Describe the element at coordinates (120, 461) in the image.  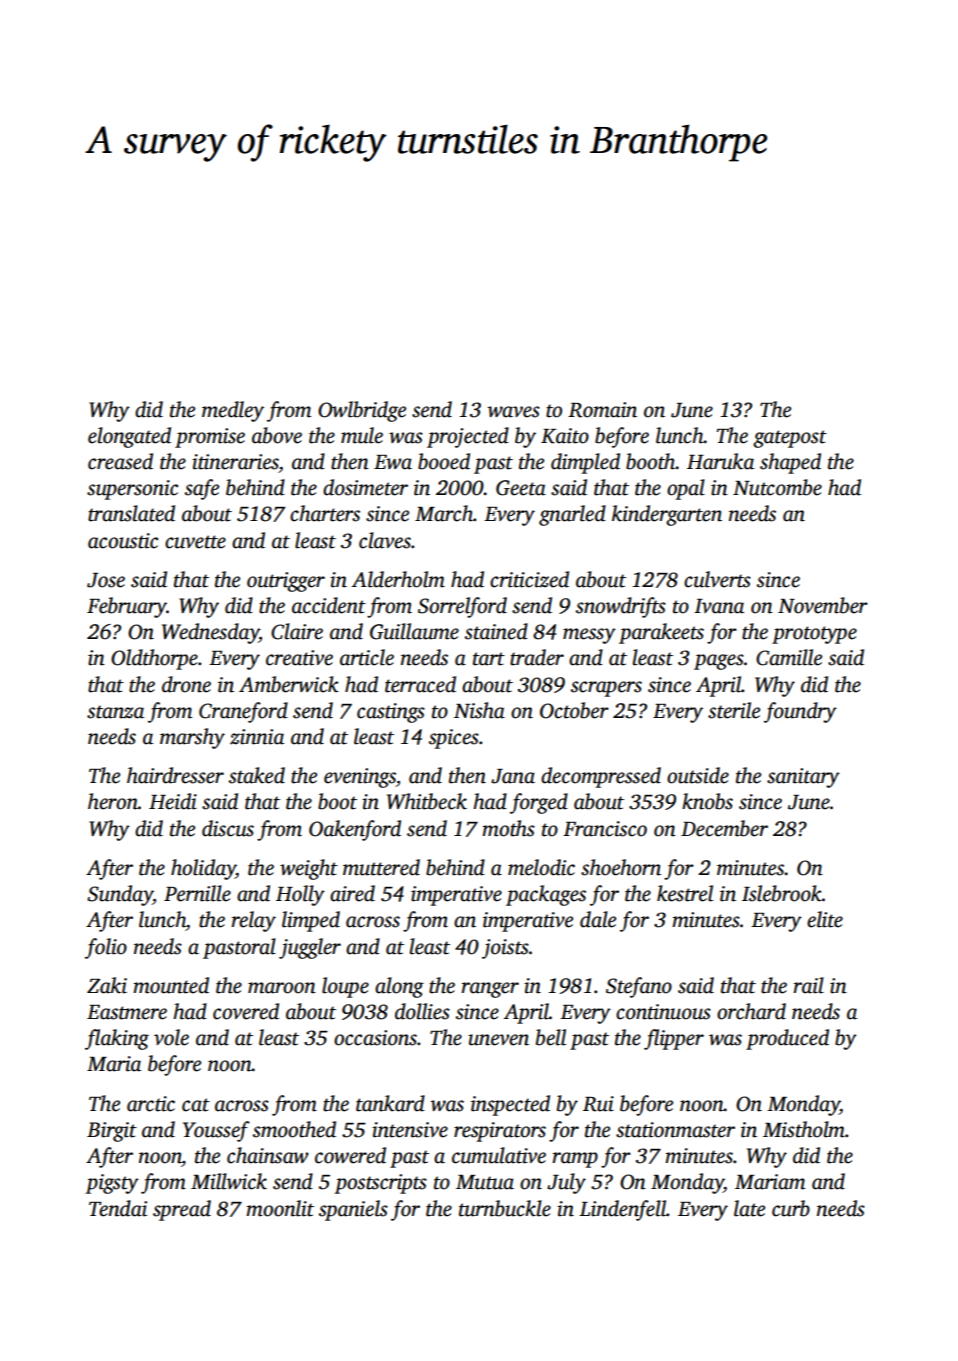
I see `creased` at that location.
